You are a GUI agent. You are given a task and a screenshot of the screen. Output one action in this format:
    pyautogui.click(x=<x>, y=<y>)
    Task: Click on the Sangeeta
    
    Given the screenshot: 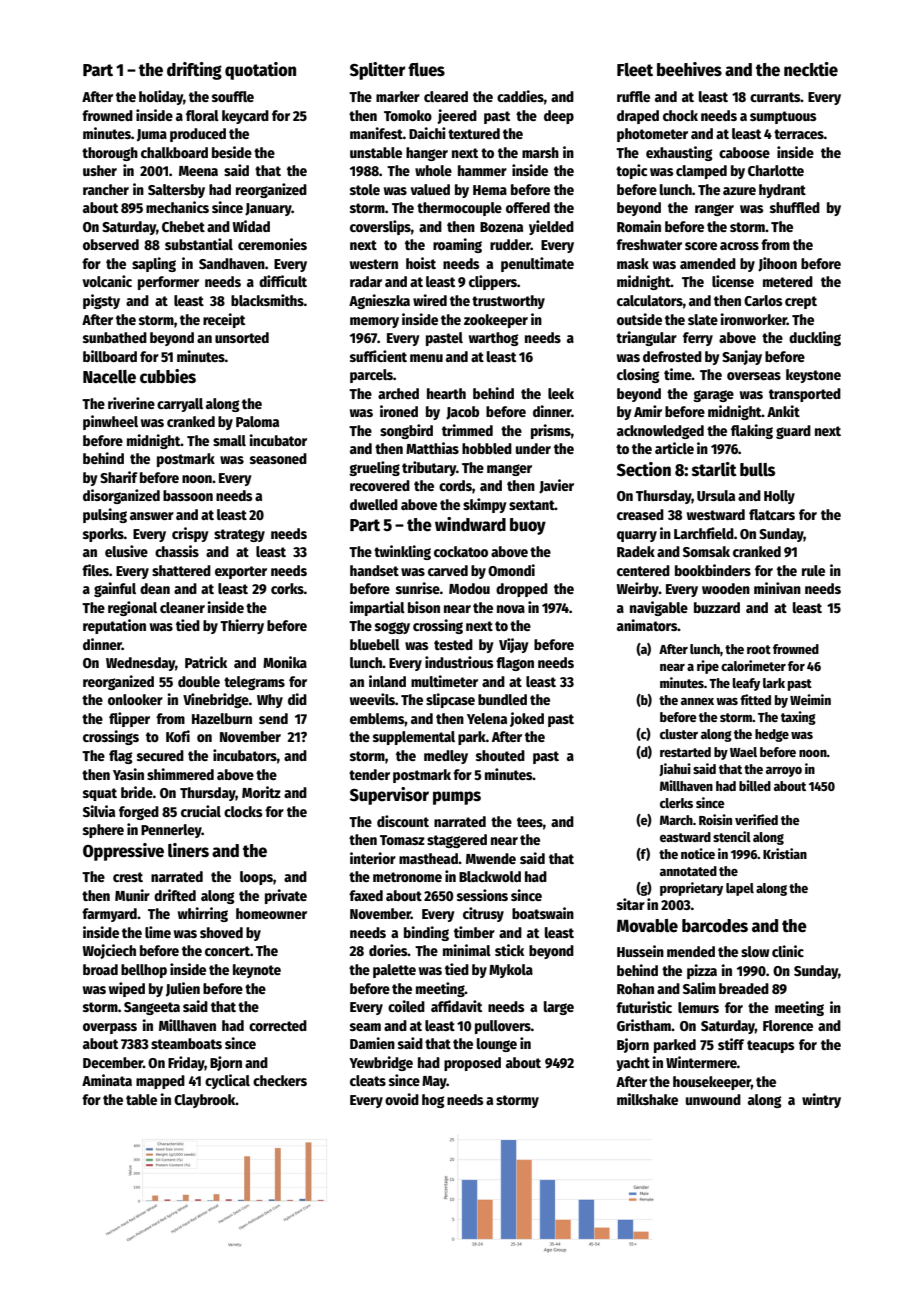 What is the action you would take?
    pyautogui.click(x=152, y=1008)
